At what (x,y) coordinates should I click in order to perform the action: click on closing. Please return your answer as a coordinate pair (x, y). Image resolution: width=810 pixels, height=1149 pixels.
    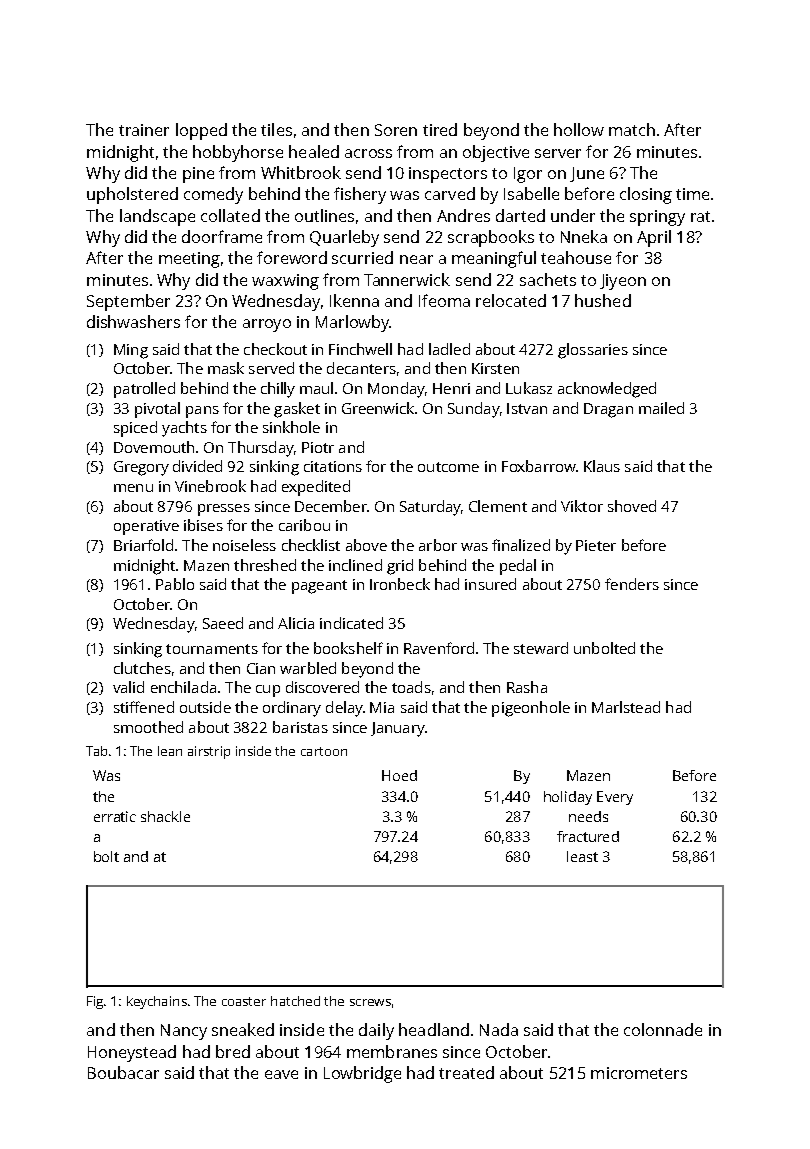
    Looking at the image, I should click on (646, 195).
